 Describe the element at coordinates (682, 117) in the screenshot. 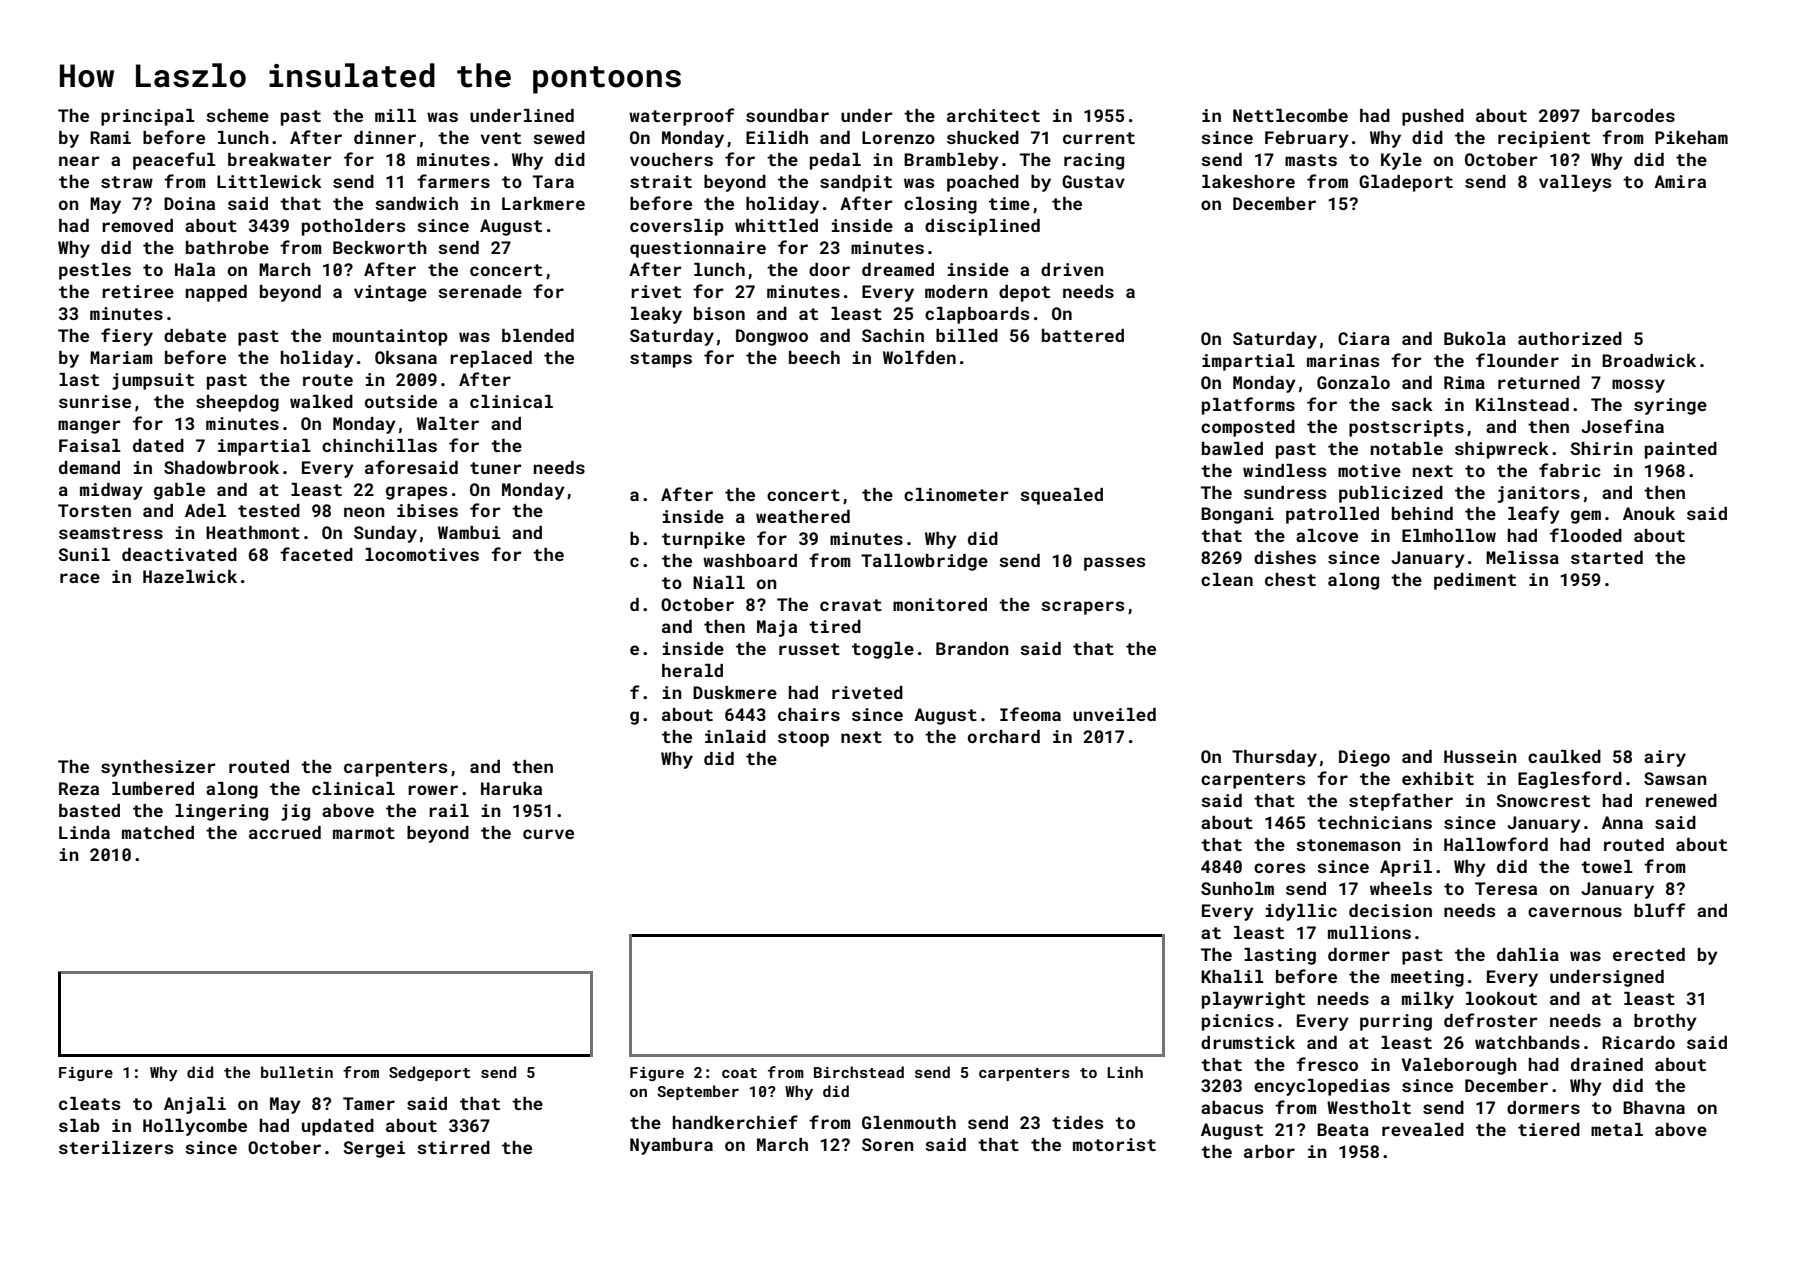

I see `waterproof` at that location.
